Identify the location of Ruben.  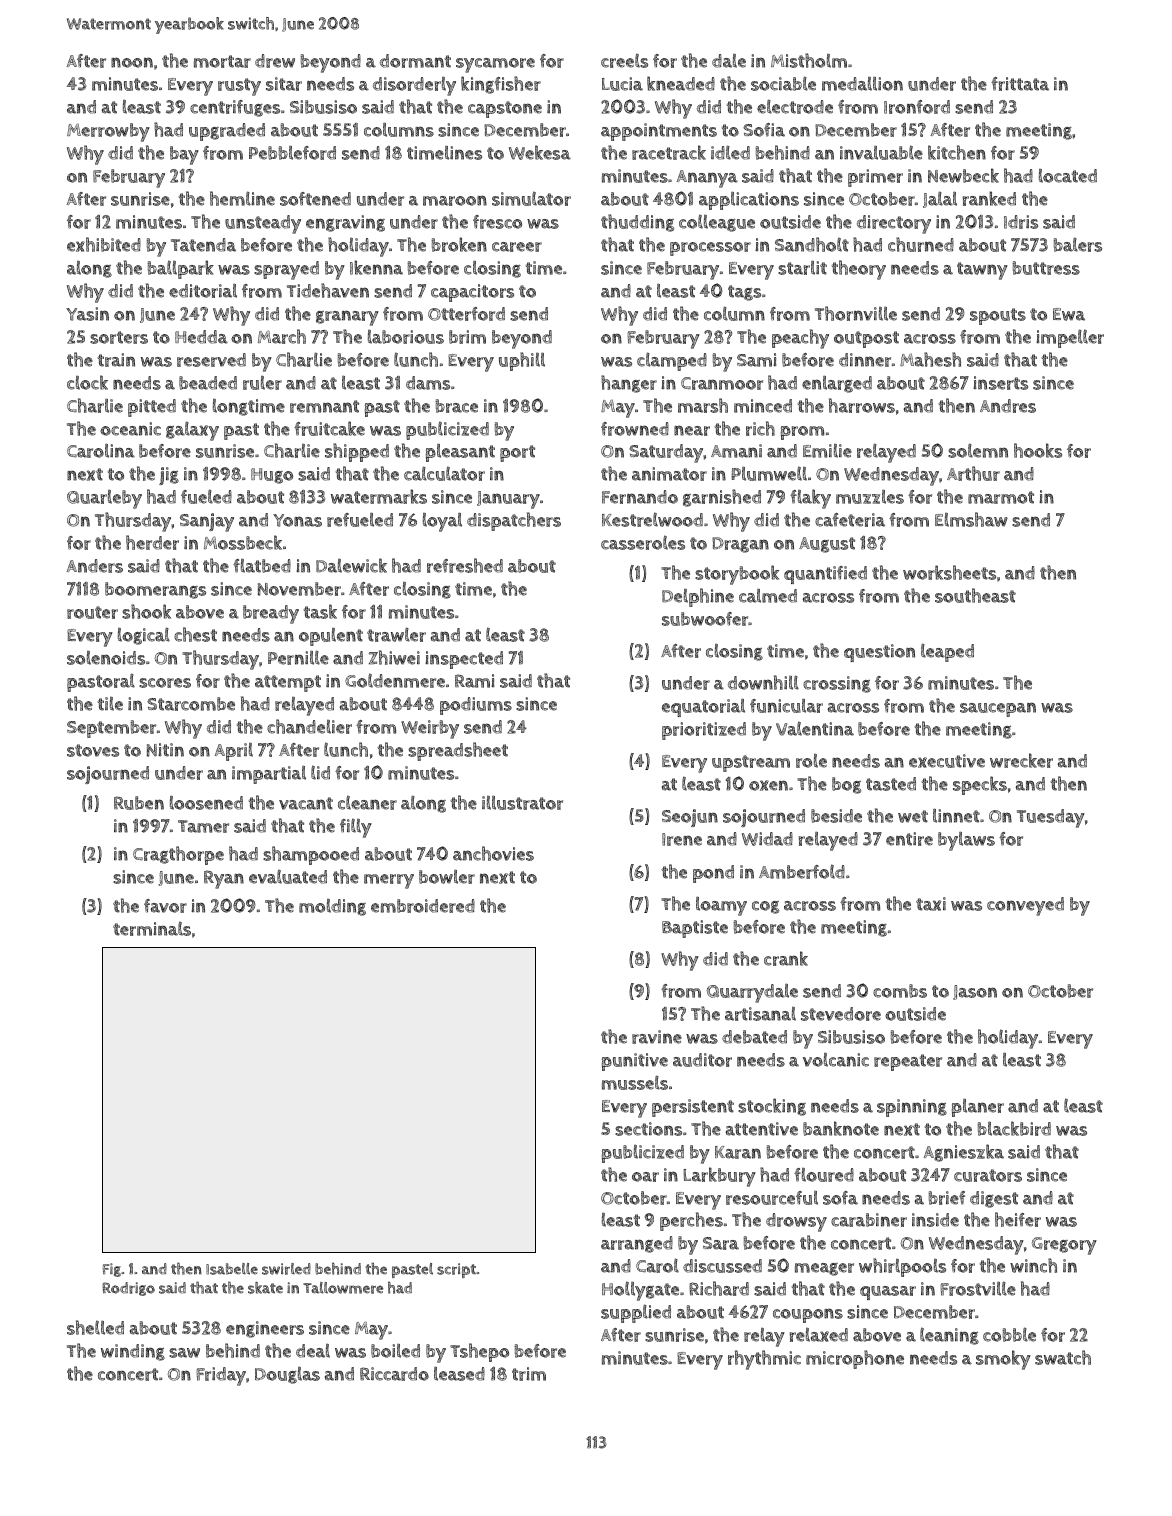
(139, 803).
